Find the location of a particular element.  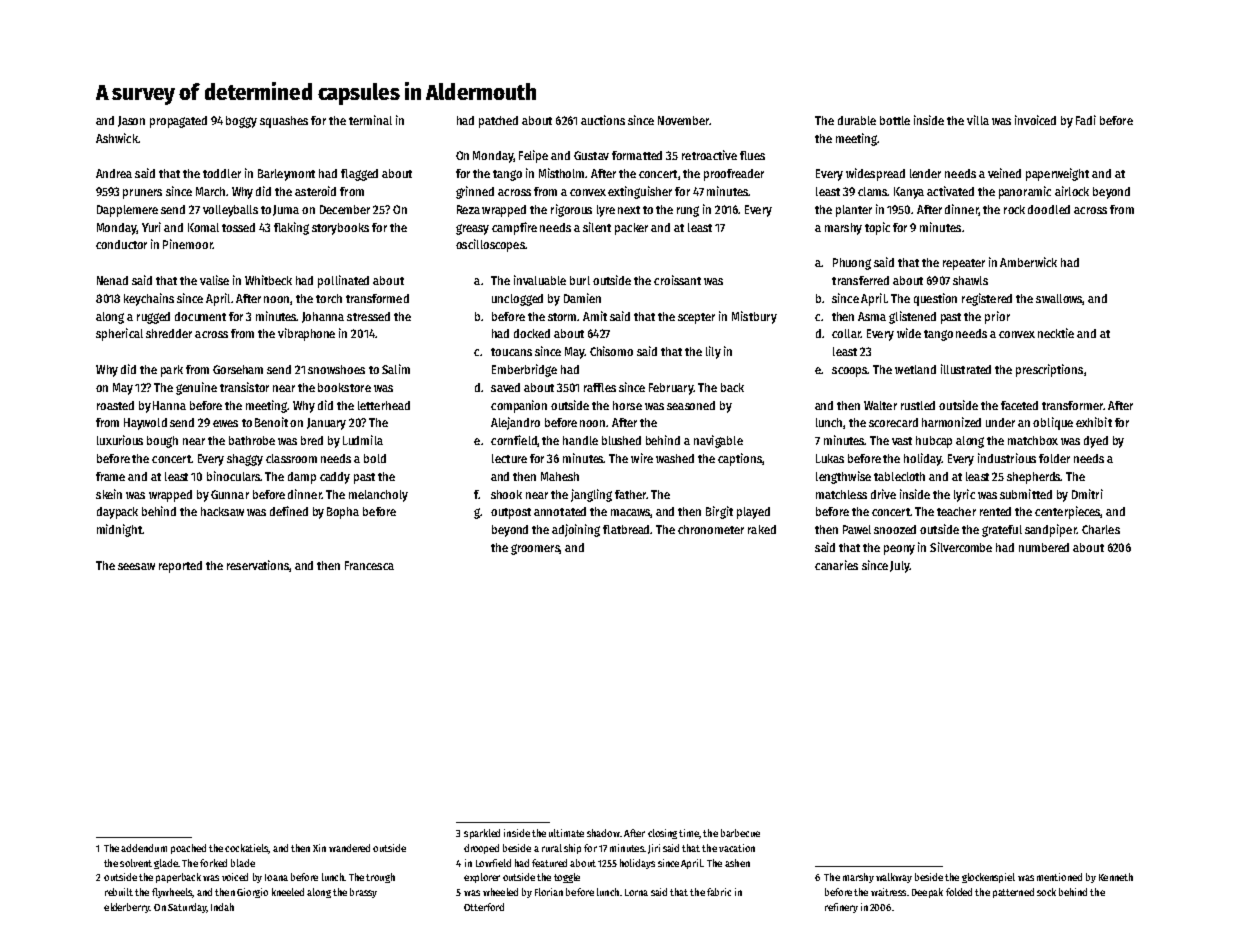

ultimate is located at coordinates (566, 833).
